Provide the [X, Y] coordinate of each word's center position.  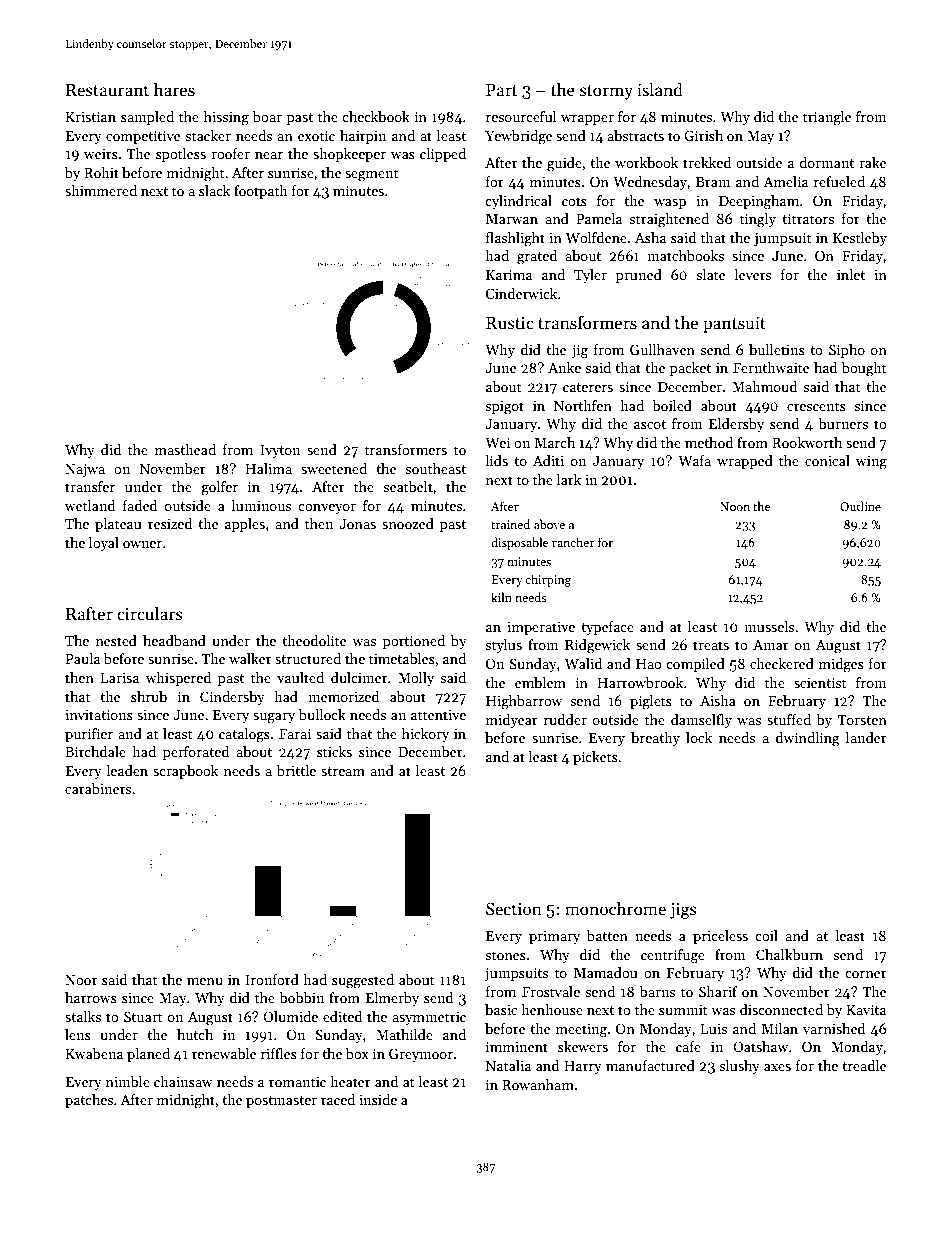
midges [841, 665]
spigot [505, 408]
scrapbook [185, 772]
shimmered [101, 190]
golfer [219, 488]
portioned [414, 642]
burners [843, 423]
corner [866, 974]
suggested [363, 981]
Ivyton [280, 451]
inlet [851, 274]
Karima [509, 274]
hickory [425, 735]
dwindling [808, 739]
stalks [83, 1016]
